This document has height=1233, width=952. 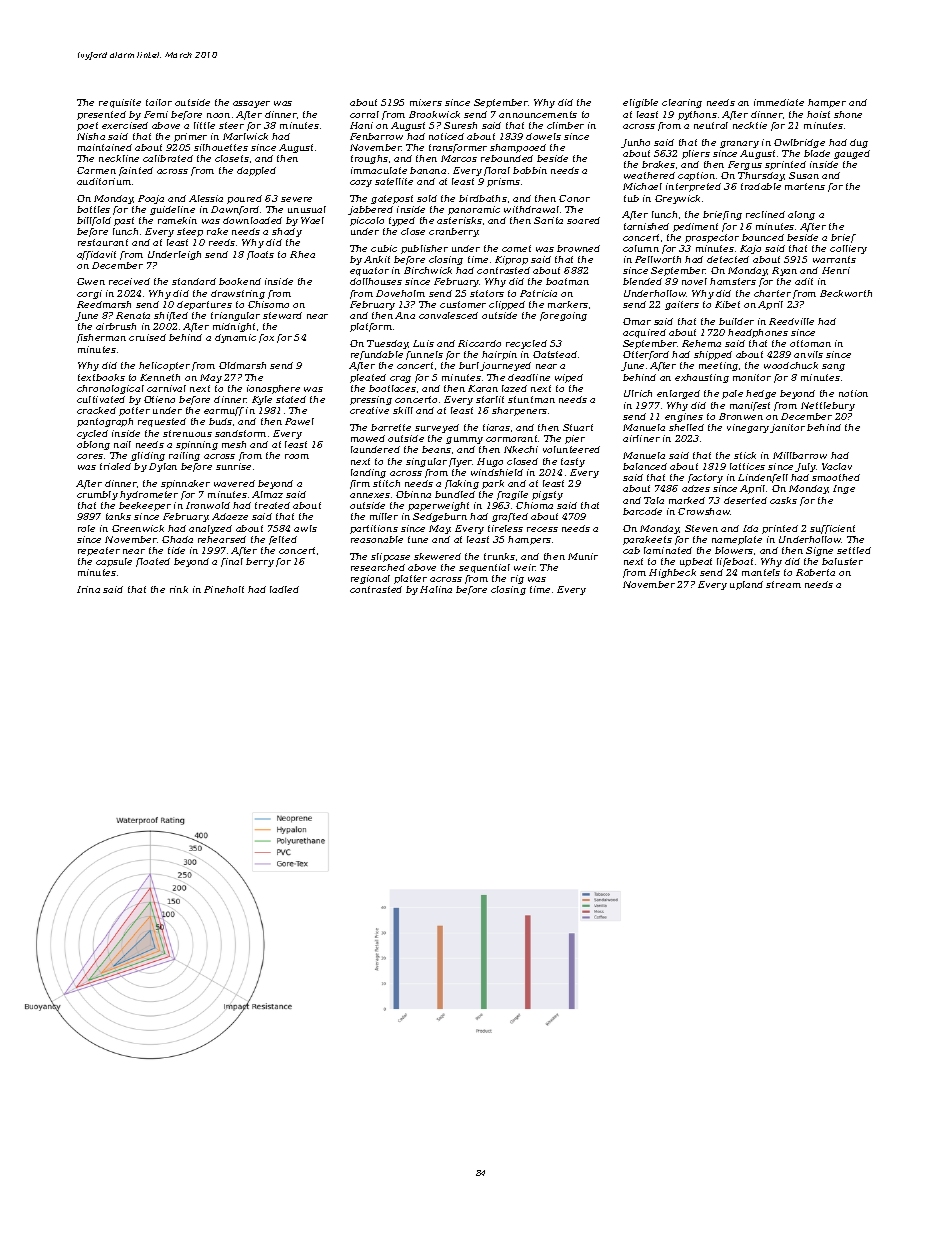 What do you see at coordinates (805, 186) in the document?
I see `martens` at bounding box center [805, 186].
